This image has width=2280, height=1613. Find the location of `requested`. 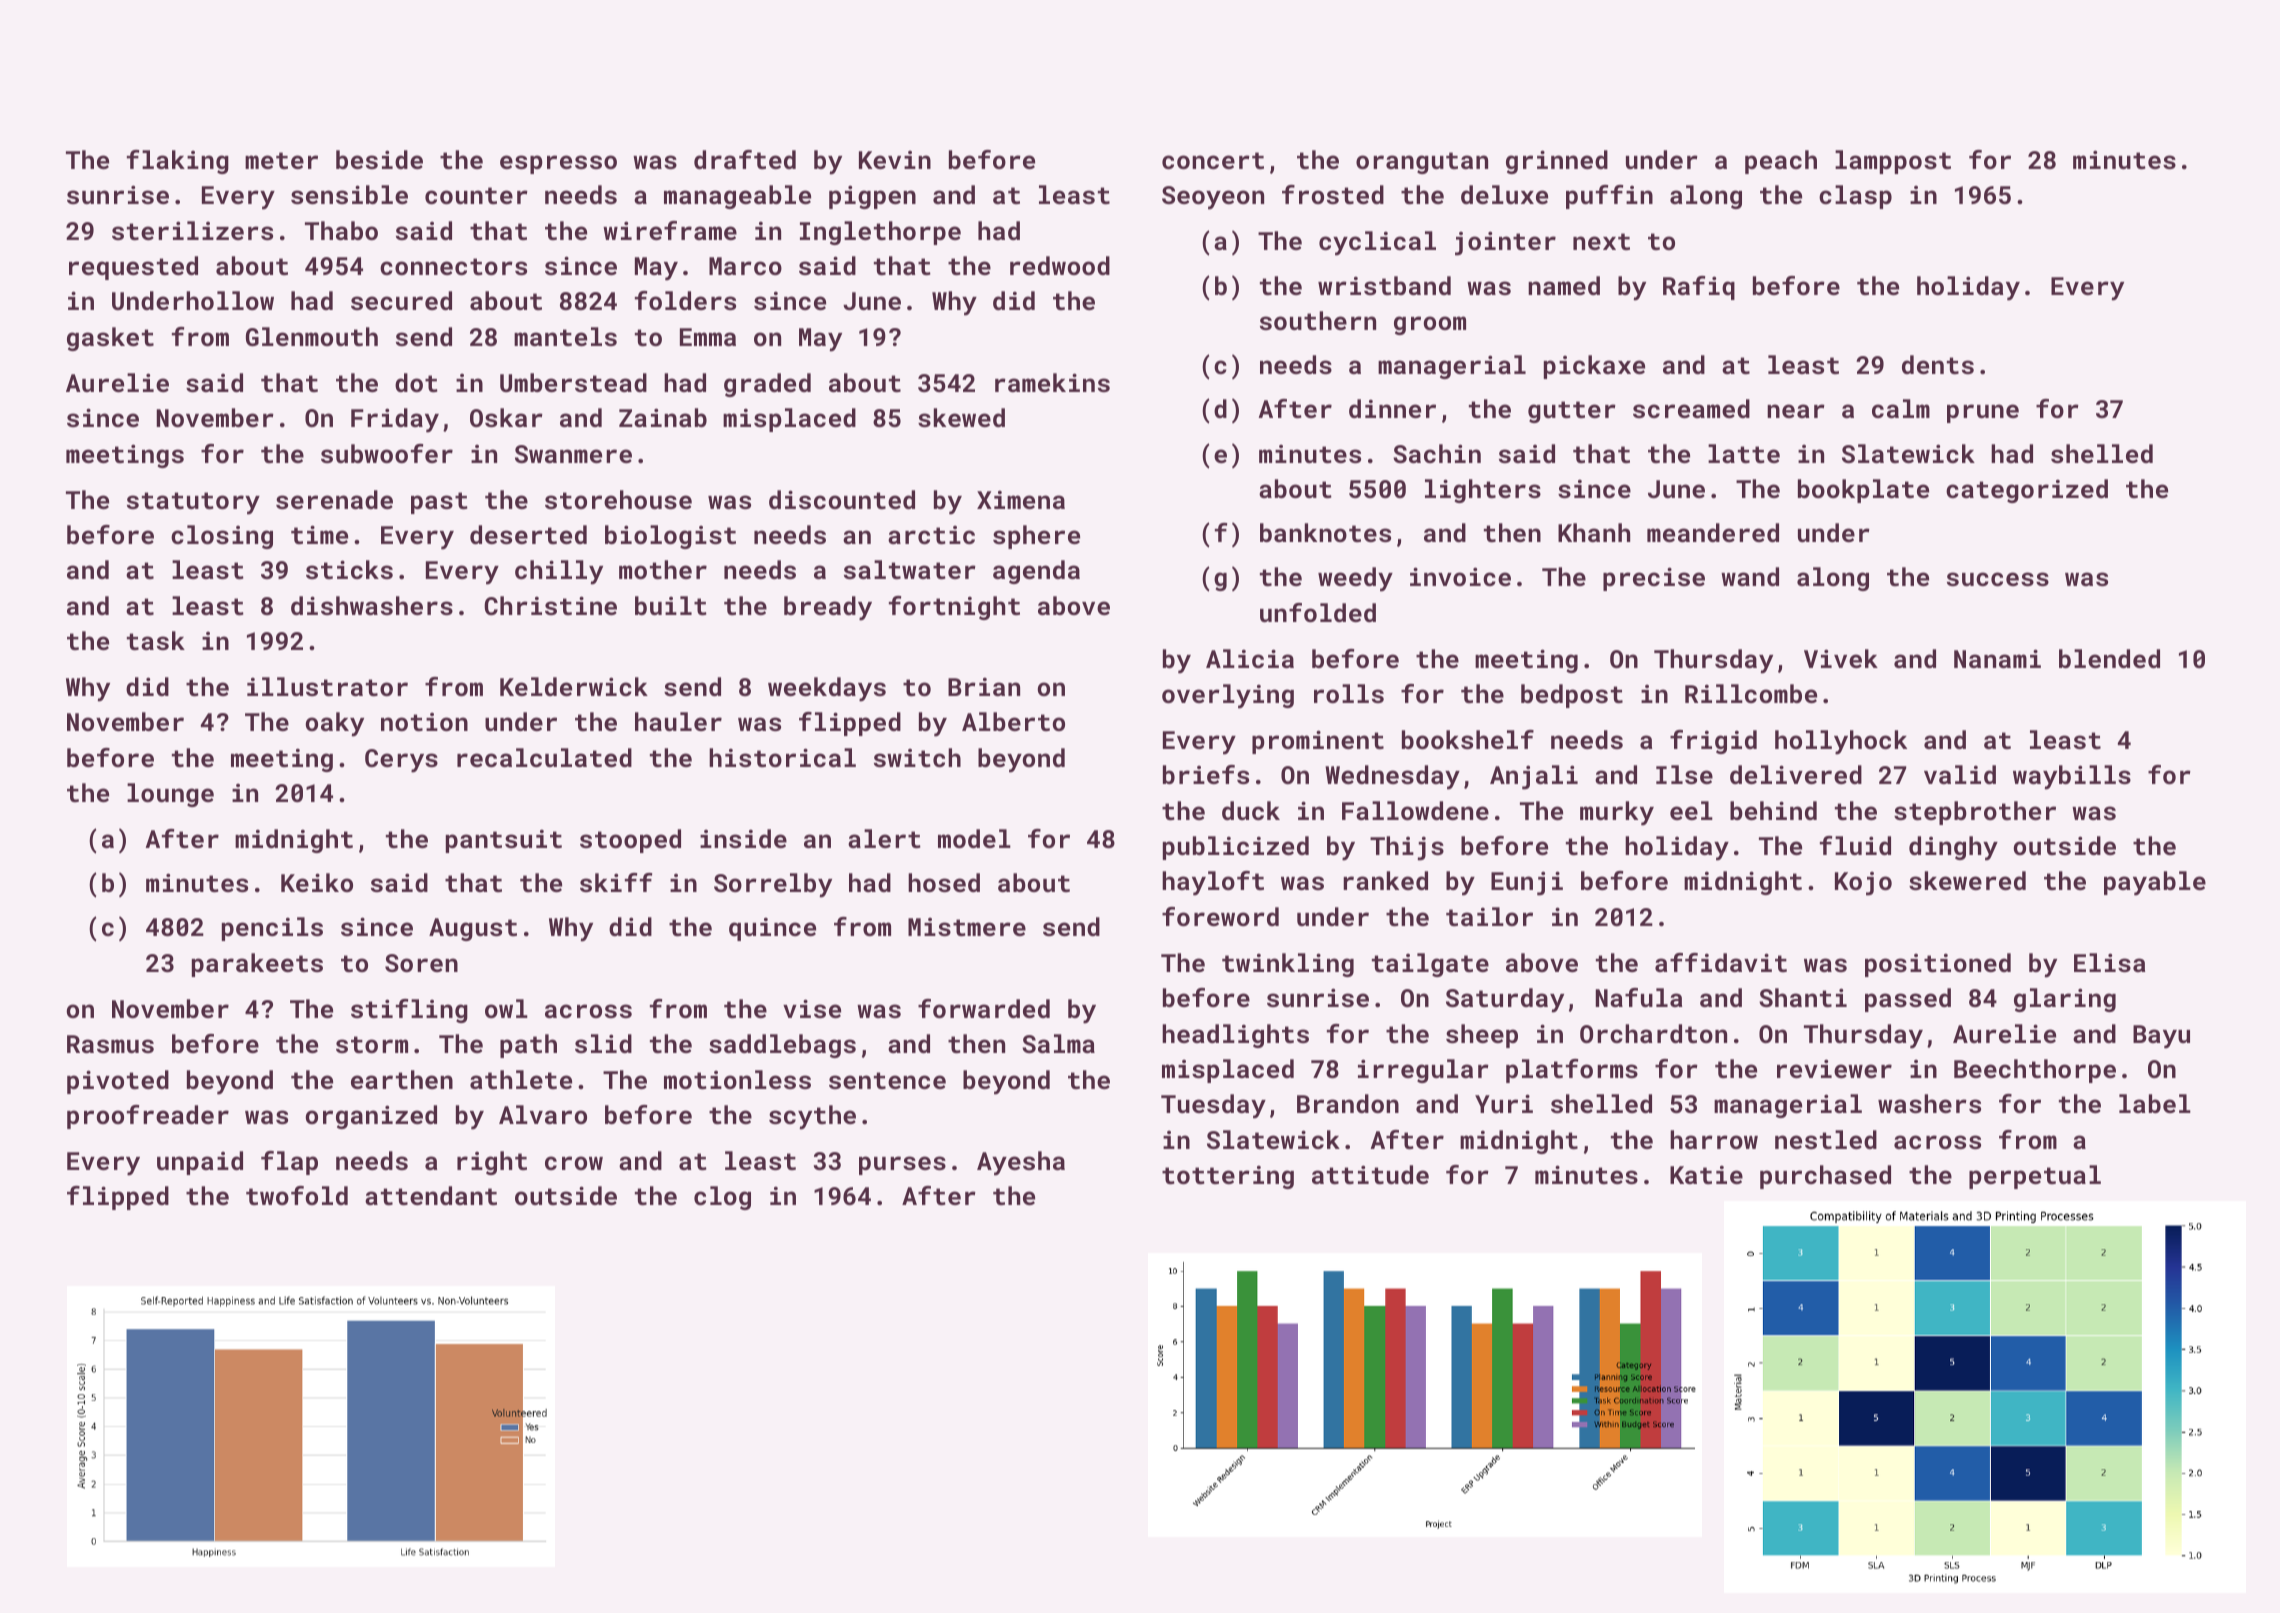

requested is located at coordinates (133, 268).
